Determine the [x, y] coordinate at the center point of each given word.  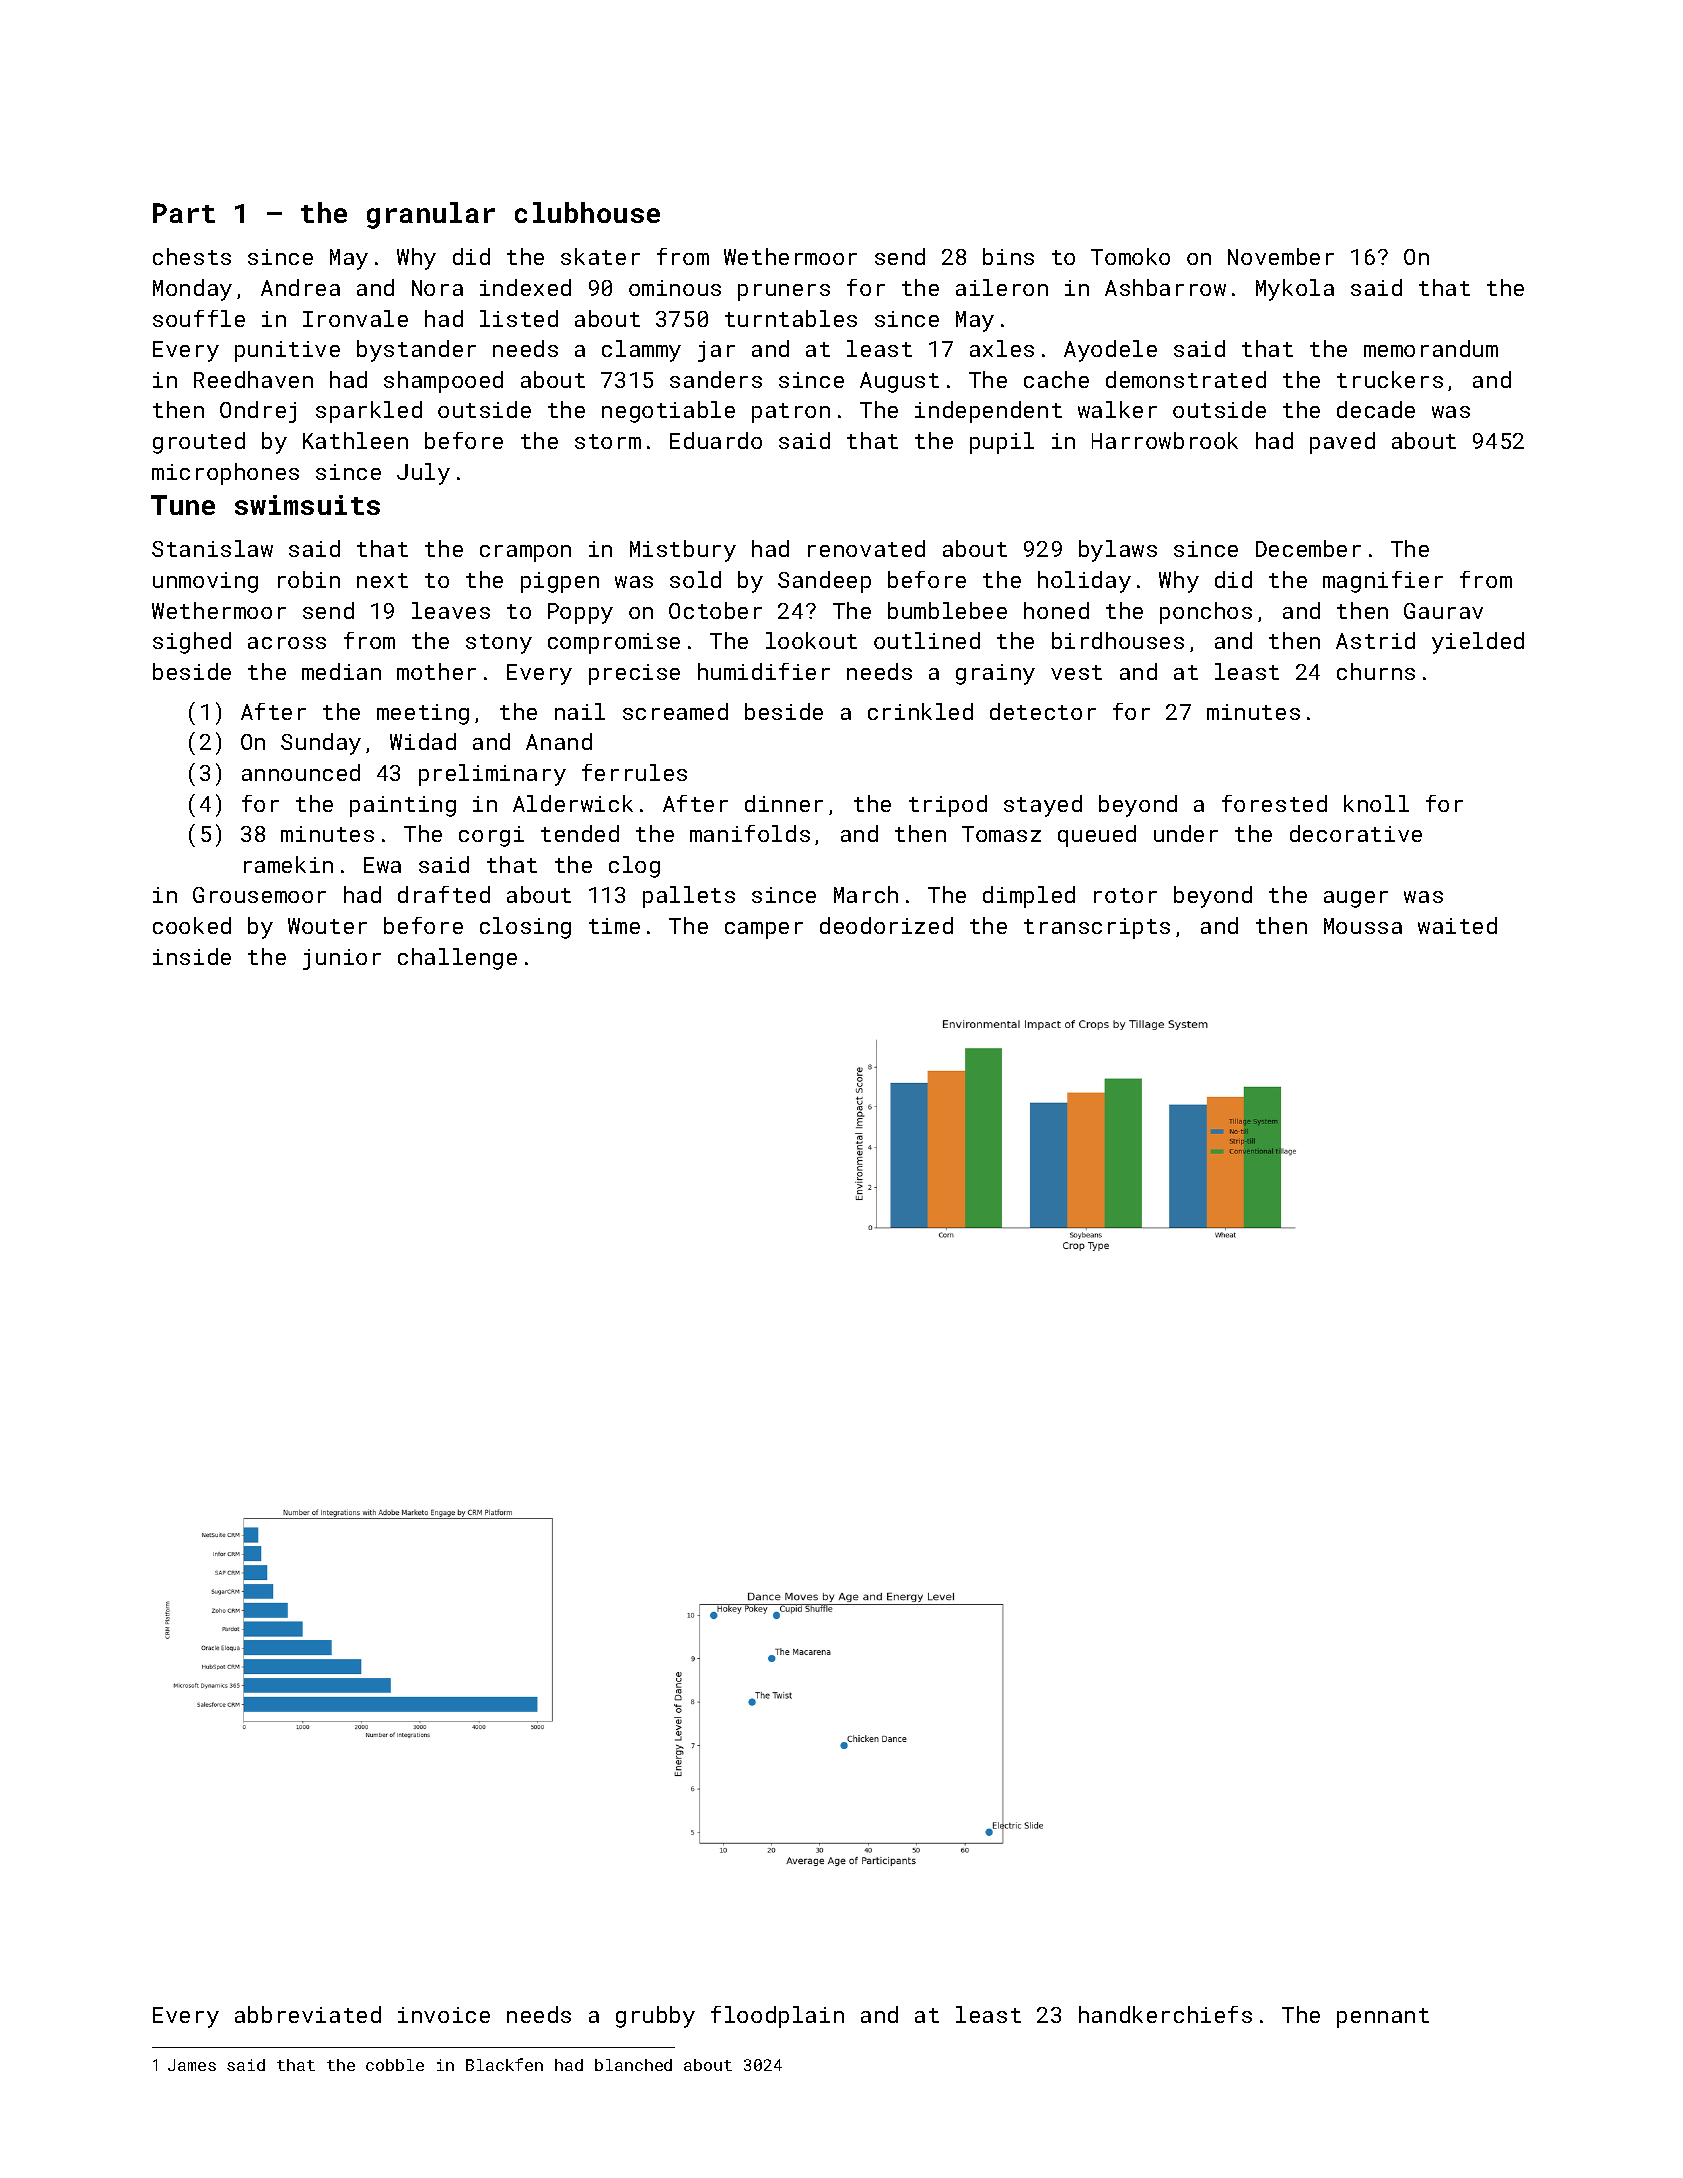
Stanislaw [212, 548]
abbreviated [308, 2014]
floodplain [777, 2017]
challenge [457, 959]
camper [764, 930]
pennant [1383, 2018]
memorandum [1431, 348]
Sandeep [824, 582]
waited [1457, 925]
